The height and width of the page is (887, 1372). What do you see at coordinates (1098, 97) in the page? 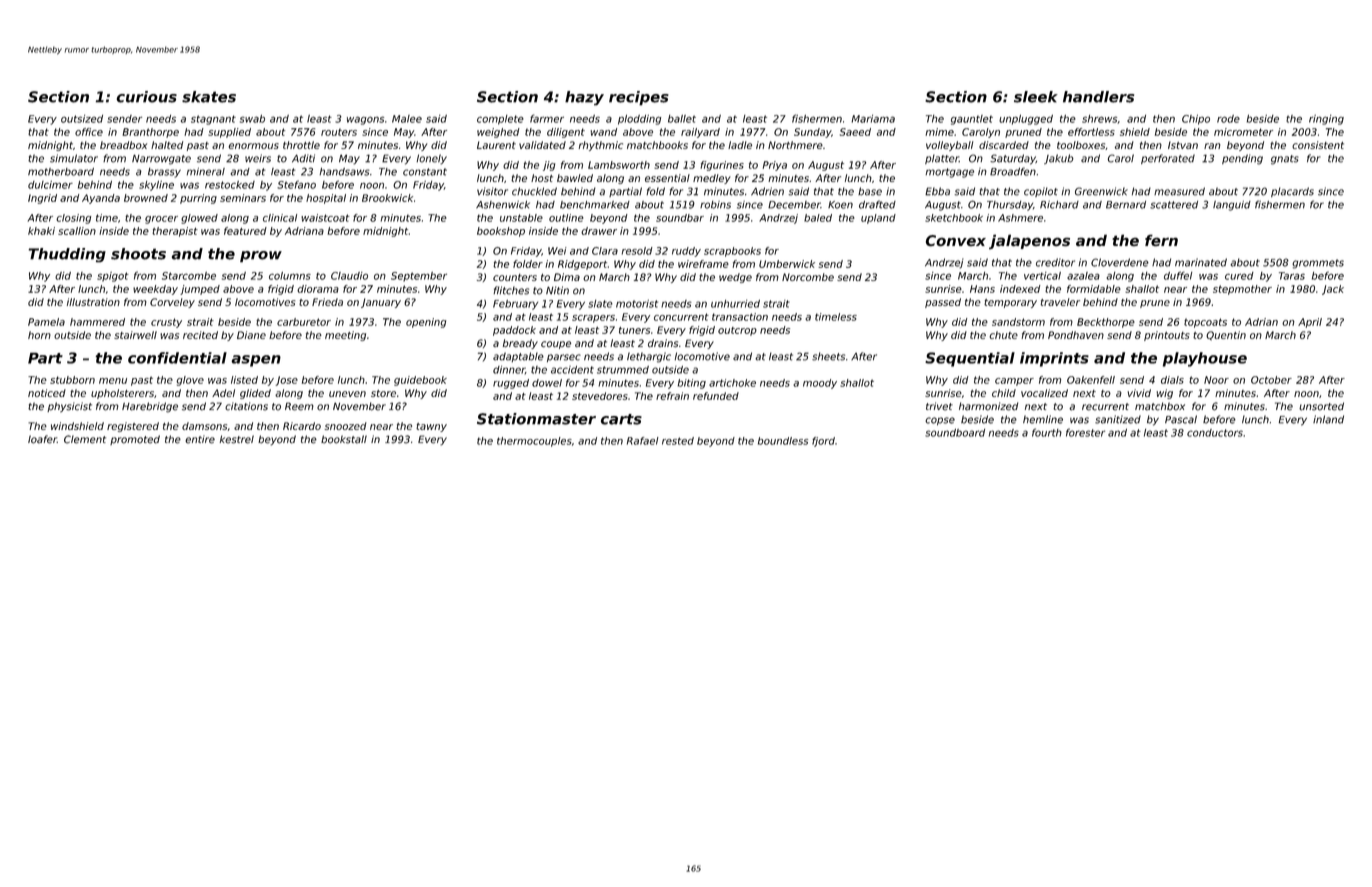
I see `handlers` at bounding box center [1098, 97].
